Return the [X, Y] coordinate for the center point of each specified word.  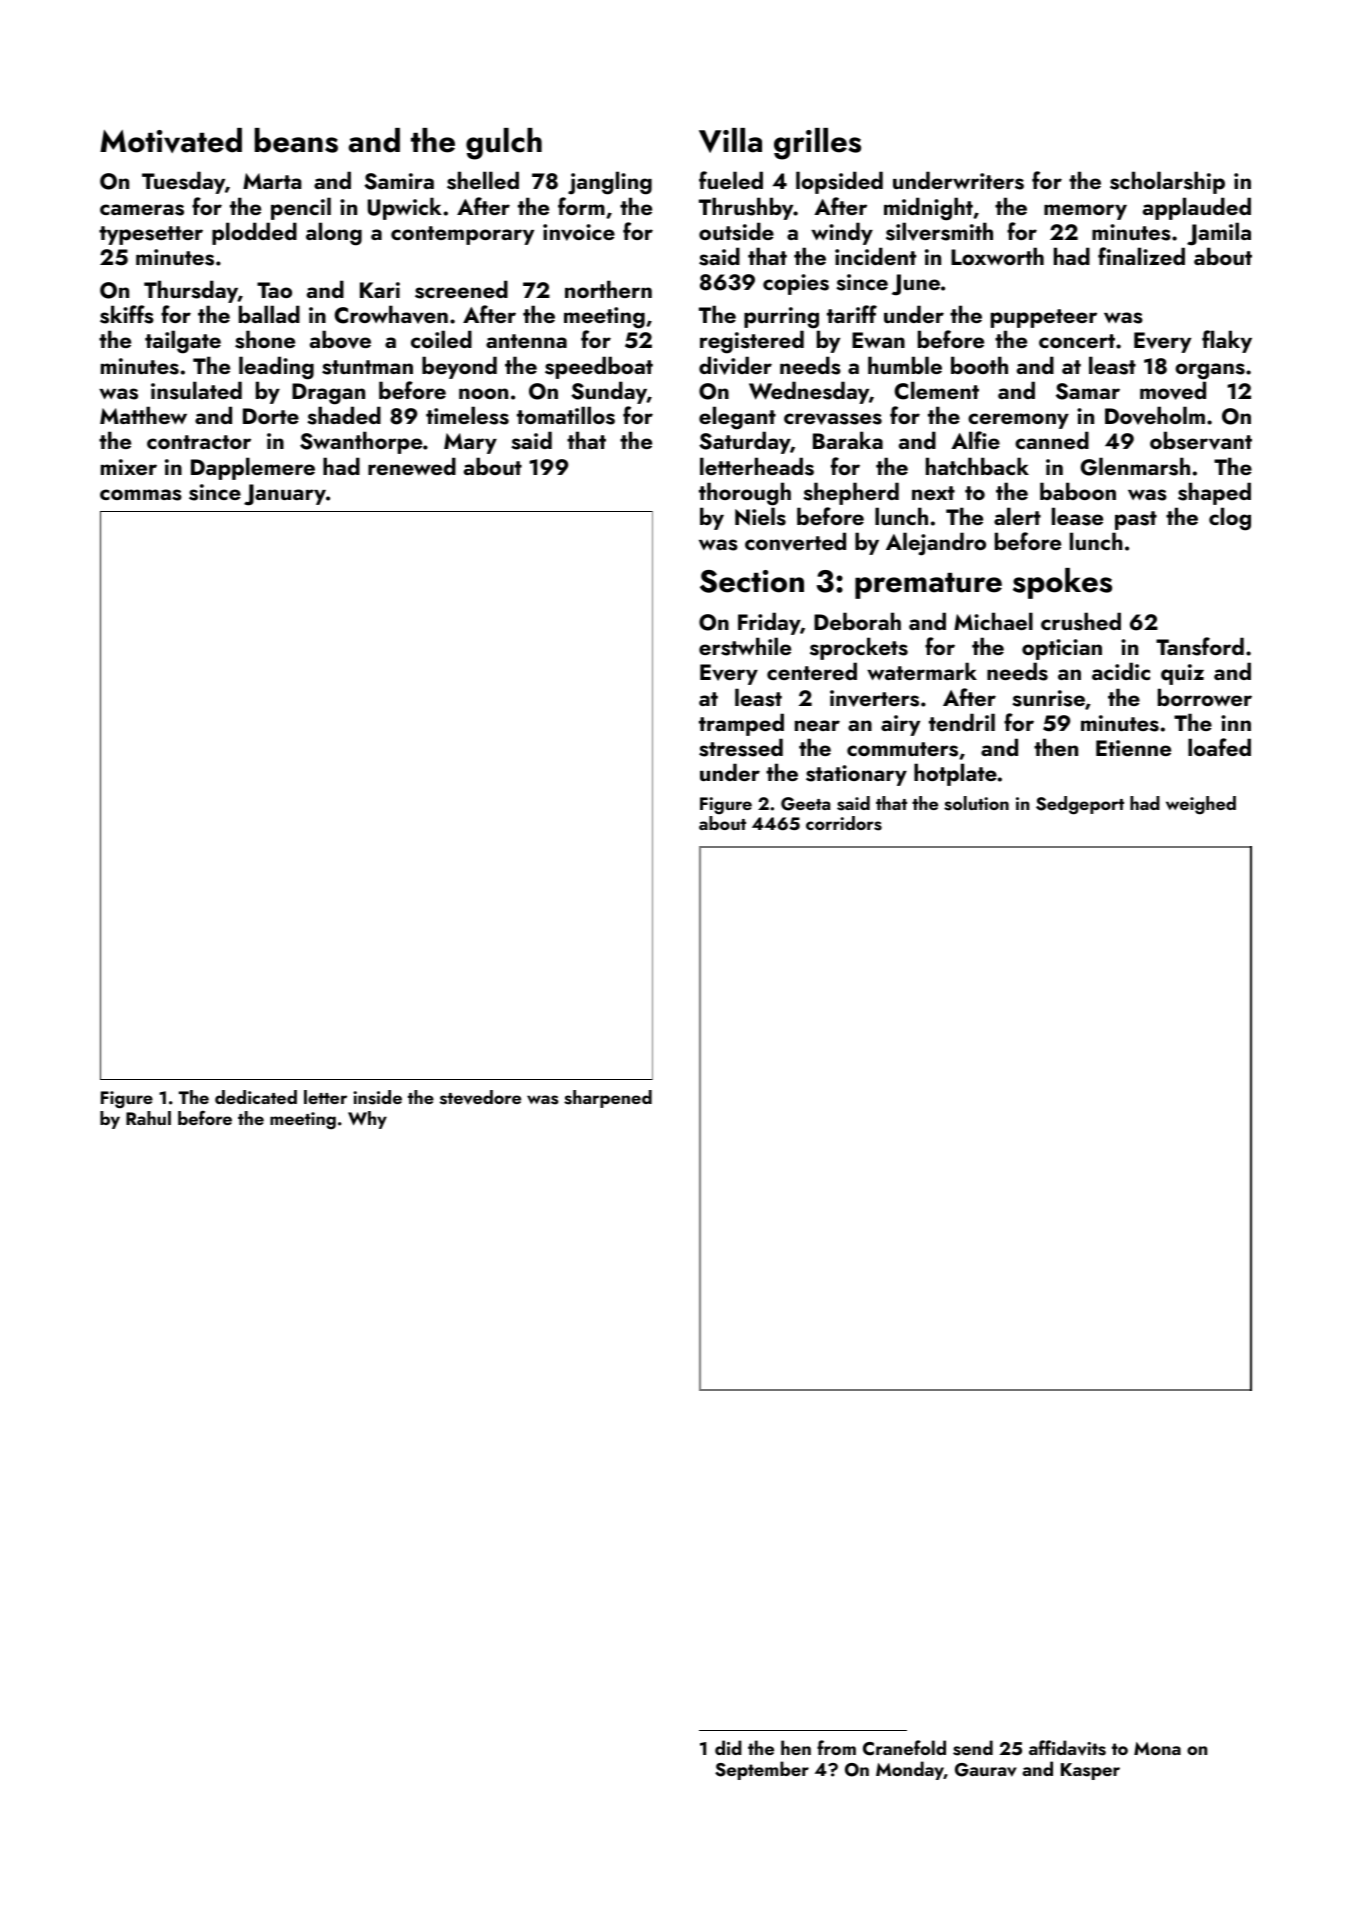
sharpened [608, 1099]
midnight [928, 209]
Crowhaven [391, 314]
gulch [504, 144]
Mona [1157, 1748]
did [728, 1747]
